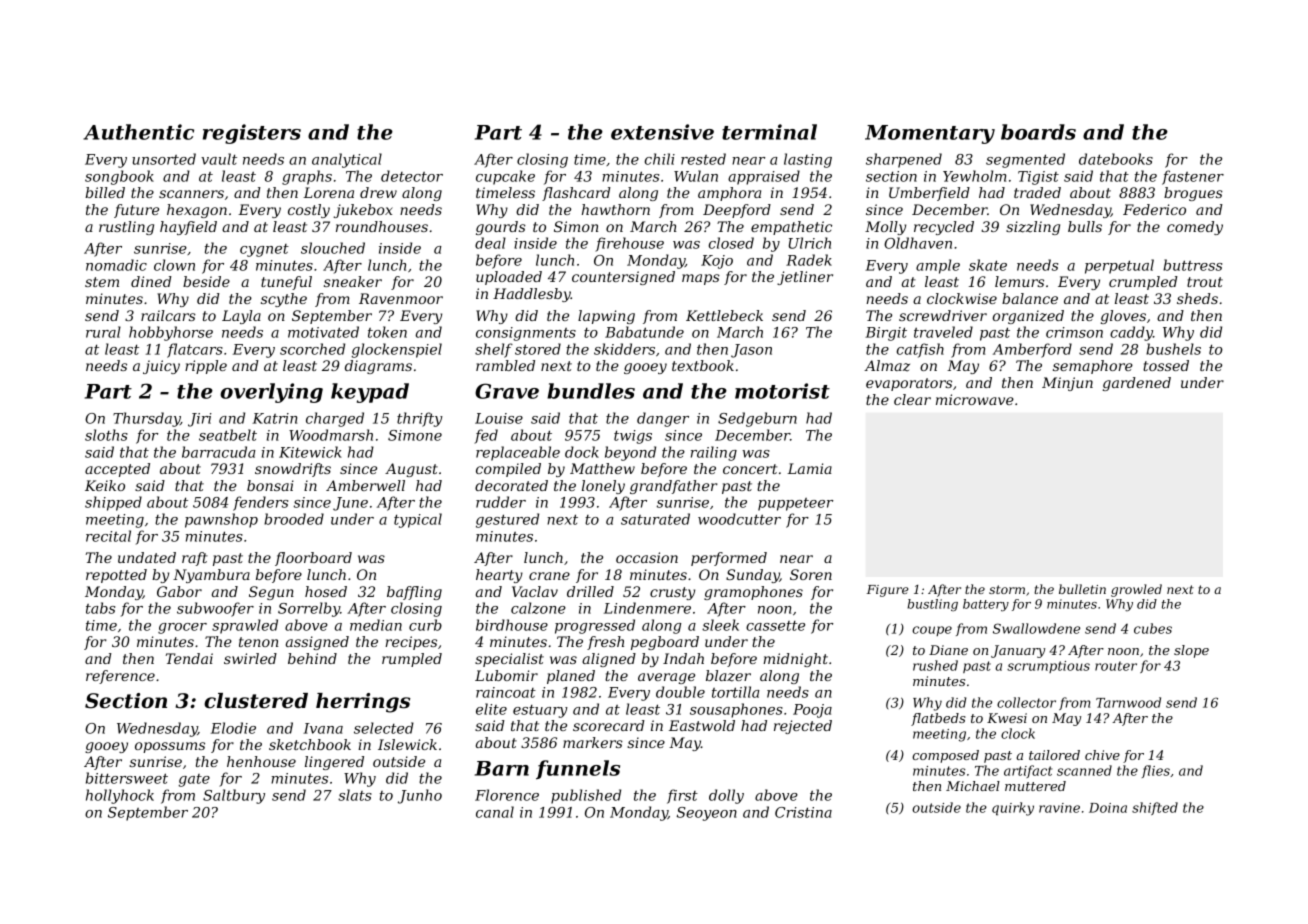  What do you see at coordinates (120, 796) in the screenshot?
I see `hollyhock` at bounding box center [120, 796].
